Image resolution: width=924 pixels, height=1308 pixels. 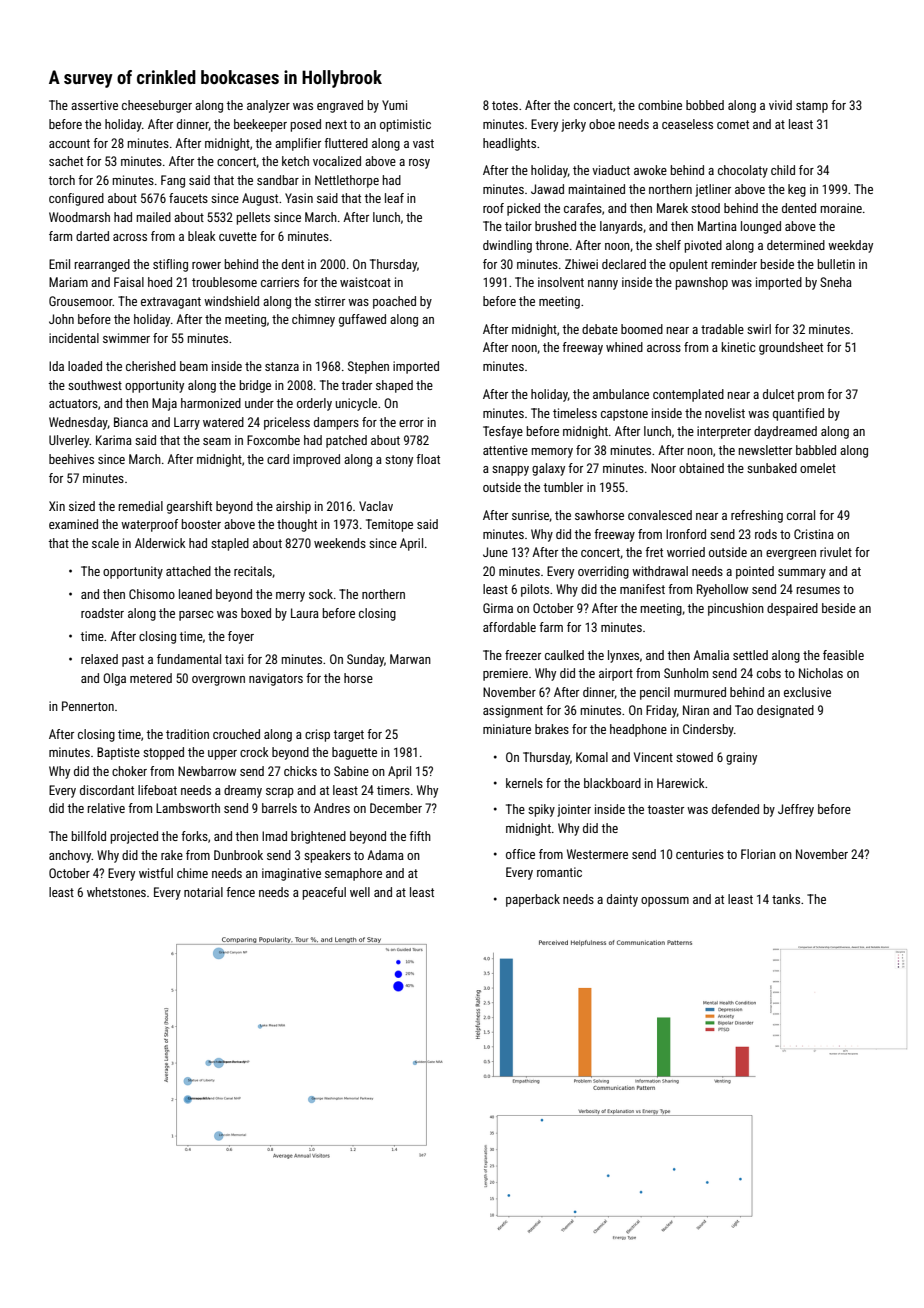 I want to click on notarial, so click(x=203, y=892).
